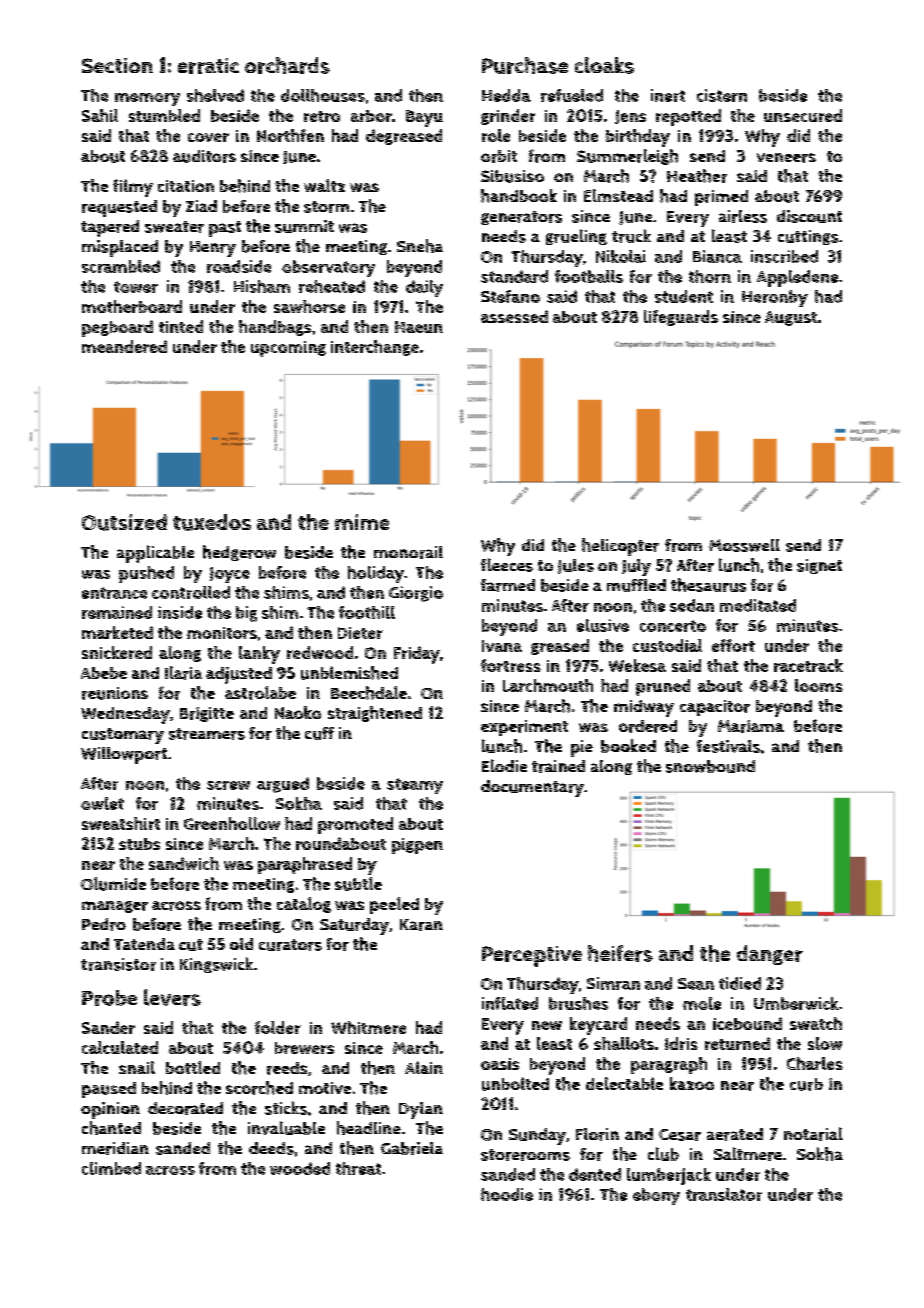 Image resolution: width=924 pixels, height=1308 pixels. I want to click on pie, so click(582, 748).
